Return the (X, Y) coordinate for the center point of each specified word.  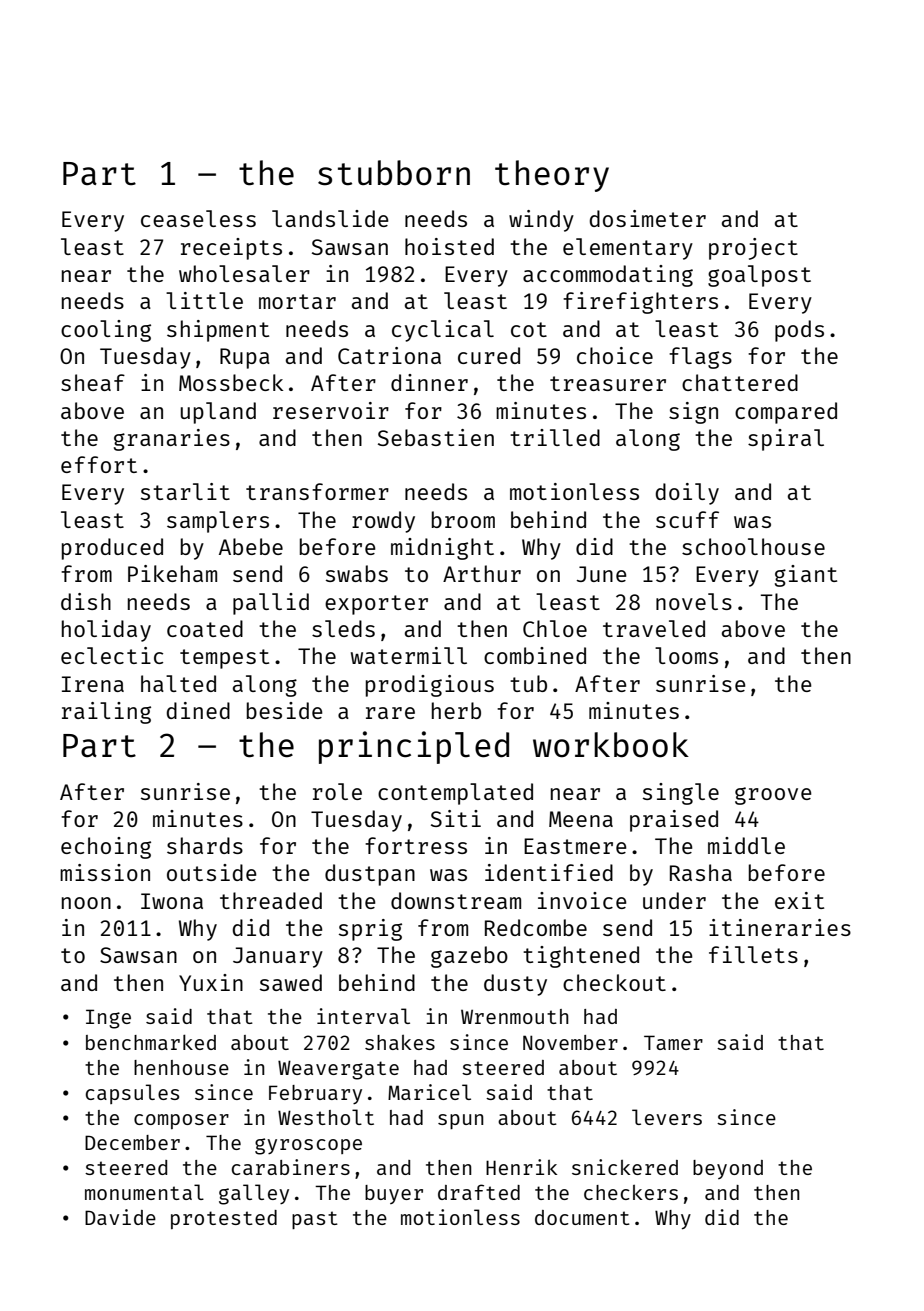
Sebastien (436, 437)
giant (806, 576)
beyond (728, 1169)
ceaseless (198, 218)
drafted (479, 1192)
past (315, 1220)
